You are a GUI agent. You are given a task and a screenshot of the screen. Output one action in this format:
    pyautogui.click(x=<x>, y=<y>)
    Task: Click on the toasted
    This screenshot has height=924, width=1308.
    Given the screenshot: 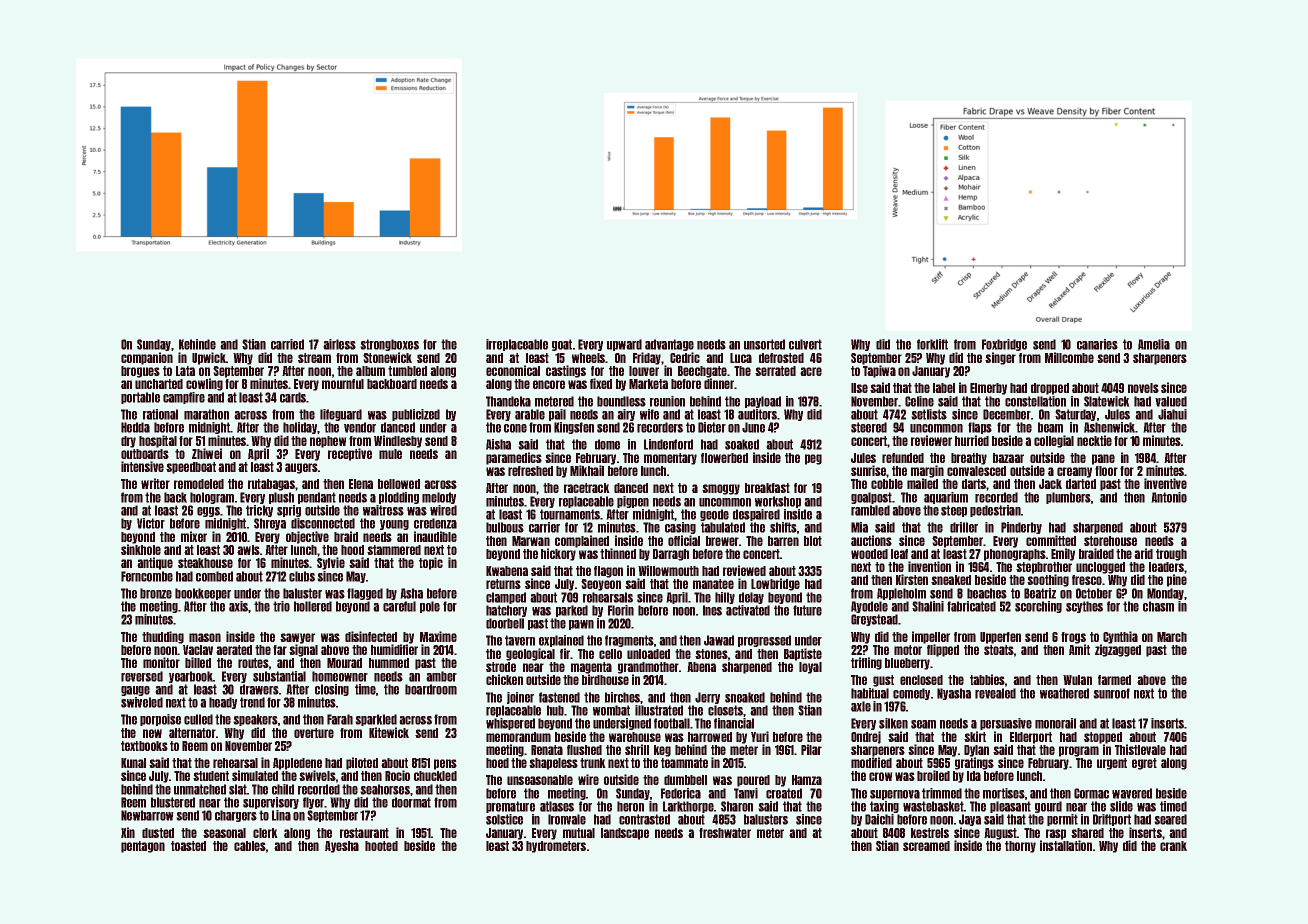 What is the action you would take?
    pyautogui.click(x=188, y=846)
